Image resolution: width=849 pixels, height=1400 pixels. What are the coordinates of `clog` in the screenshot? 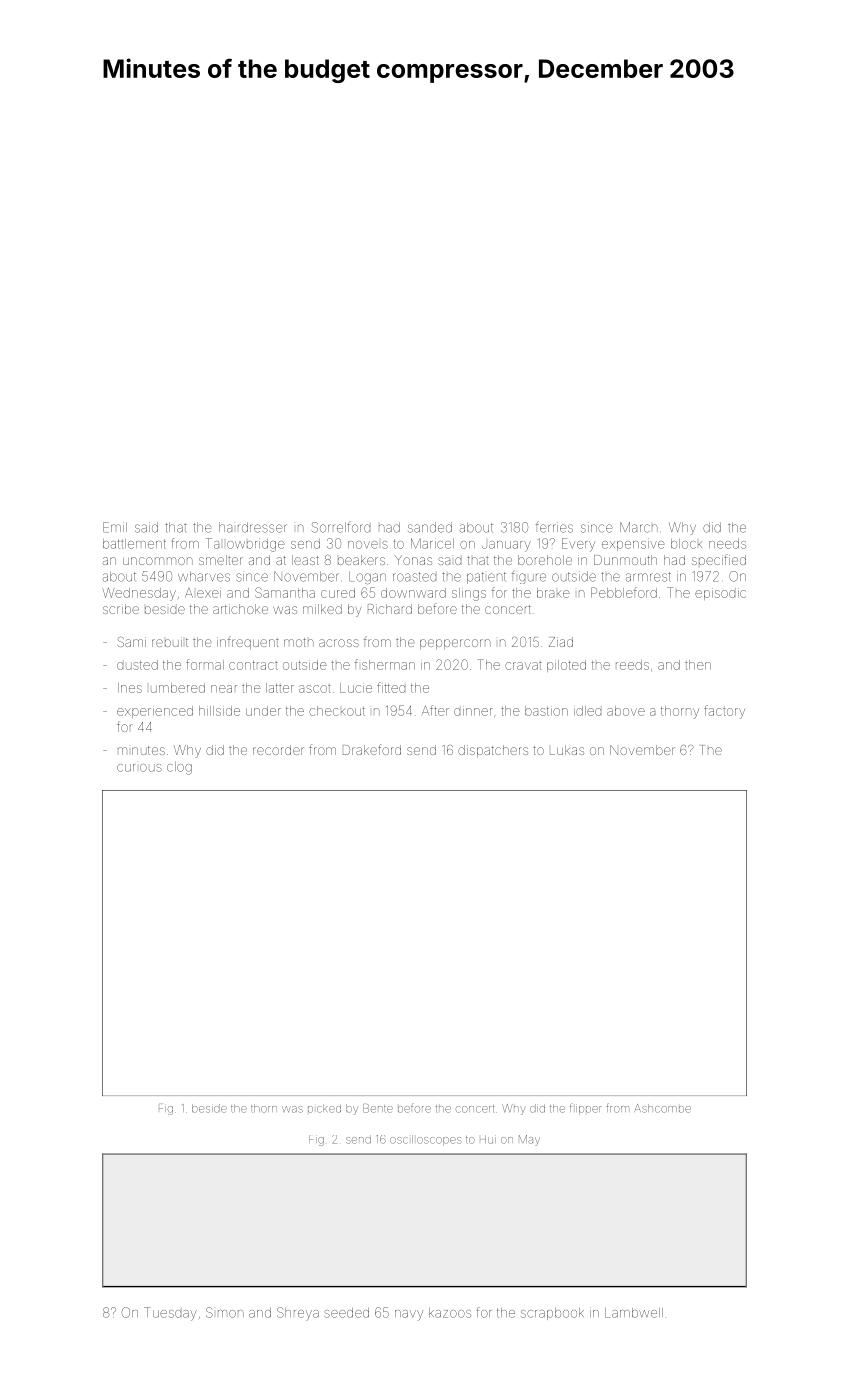 It's located at (179, 768).
